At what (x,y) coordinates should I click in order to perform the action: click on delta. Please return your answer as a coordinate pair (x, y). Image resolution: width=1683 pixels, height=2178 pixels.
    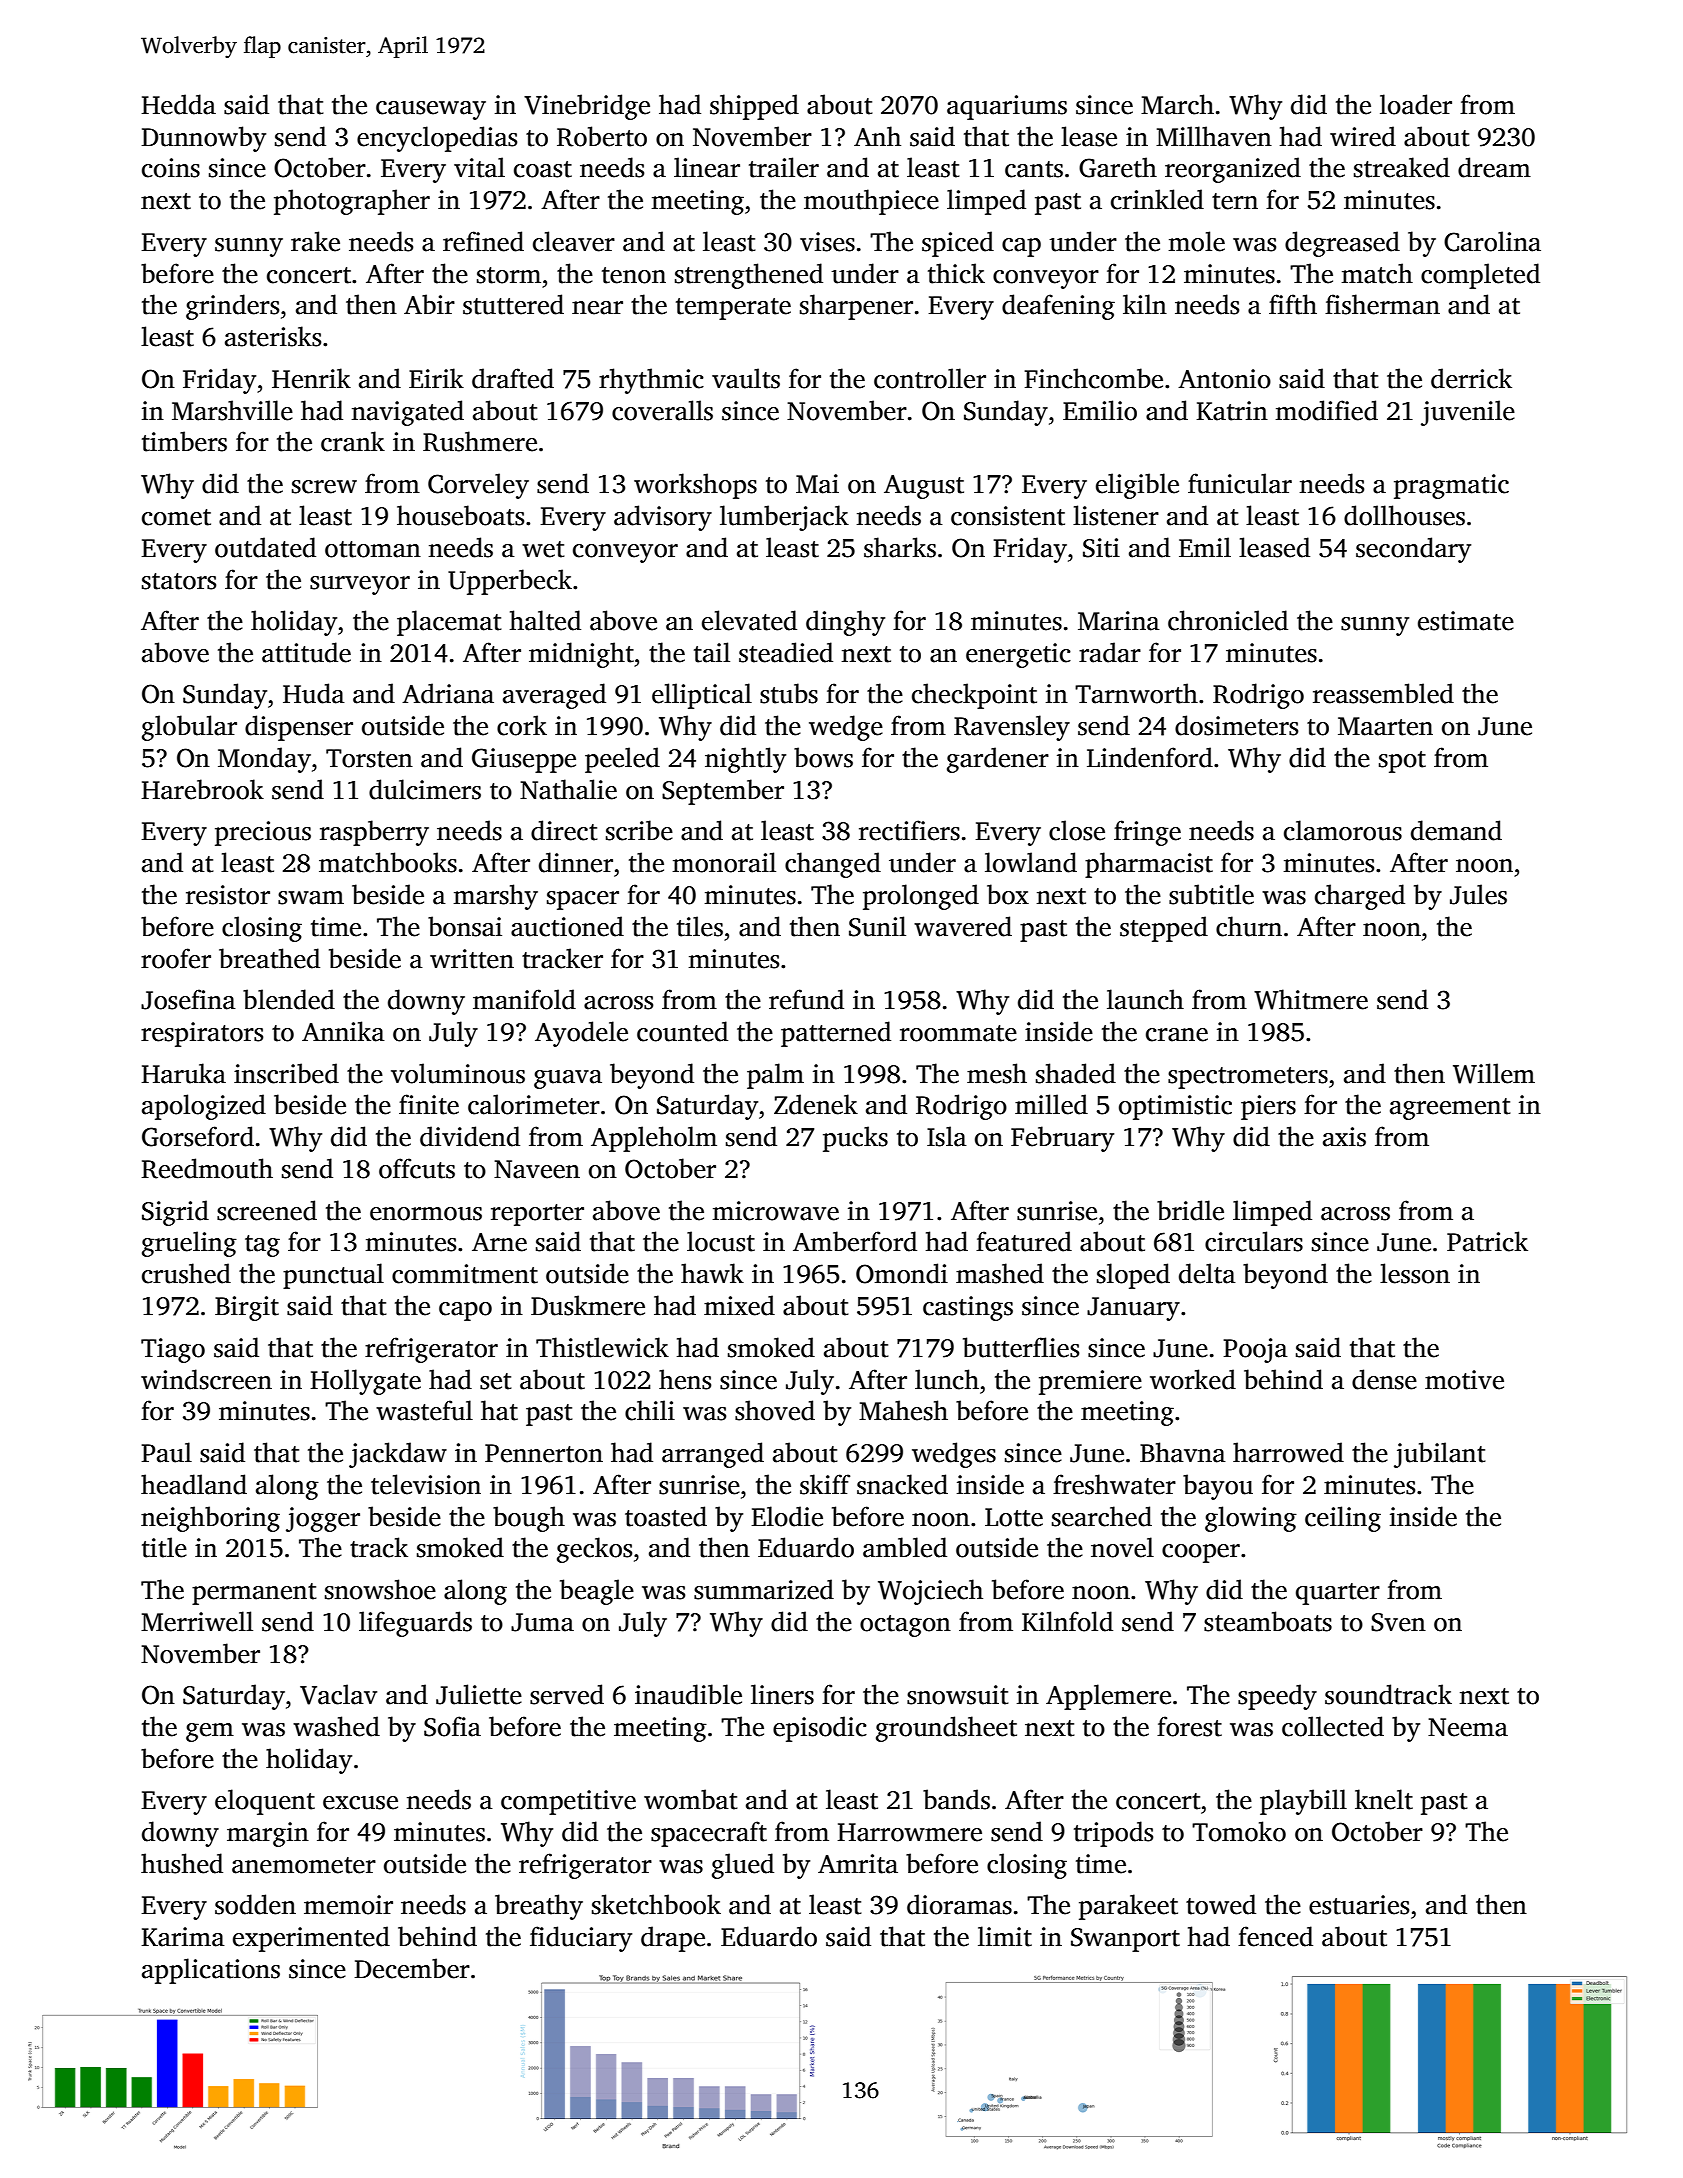
    Looking at the image, I should click on (1207, 1273).
